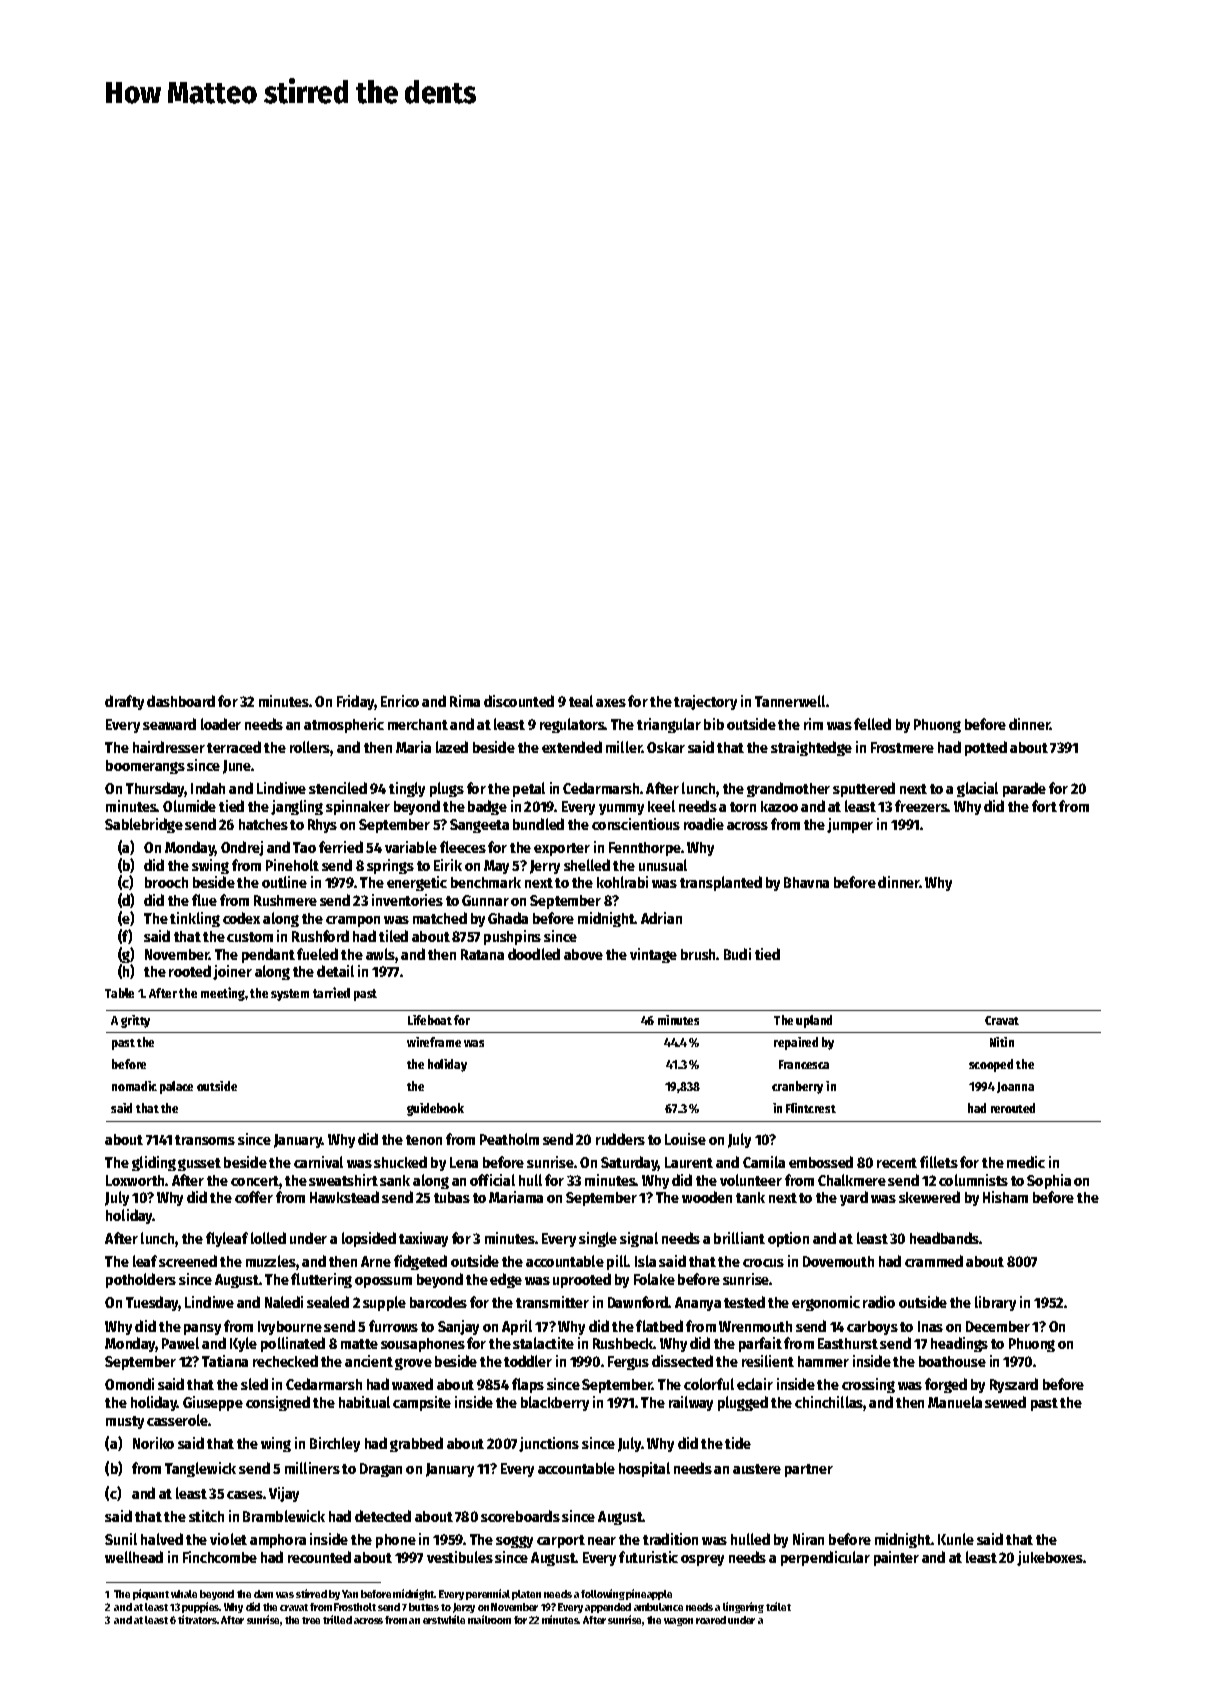 Image resolution: width=1207 pixels, height=1707 pixels. Describe the element at coordinates (509, 1139) in the screenshot. I see `Peatholm` at that location.
